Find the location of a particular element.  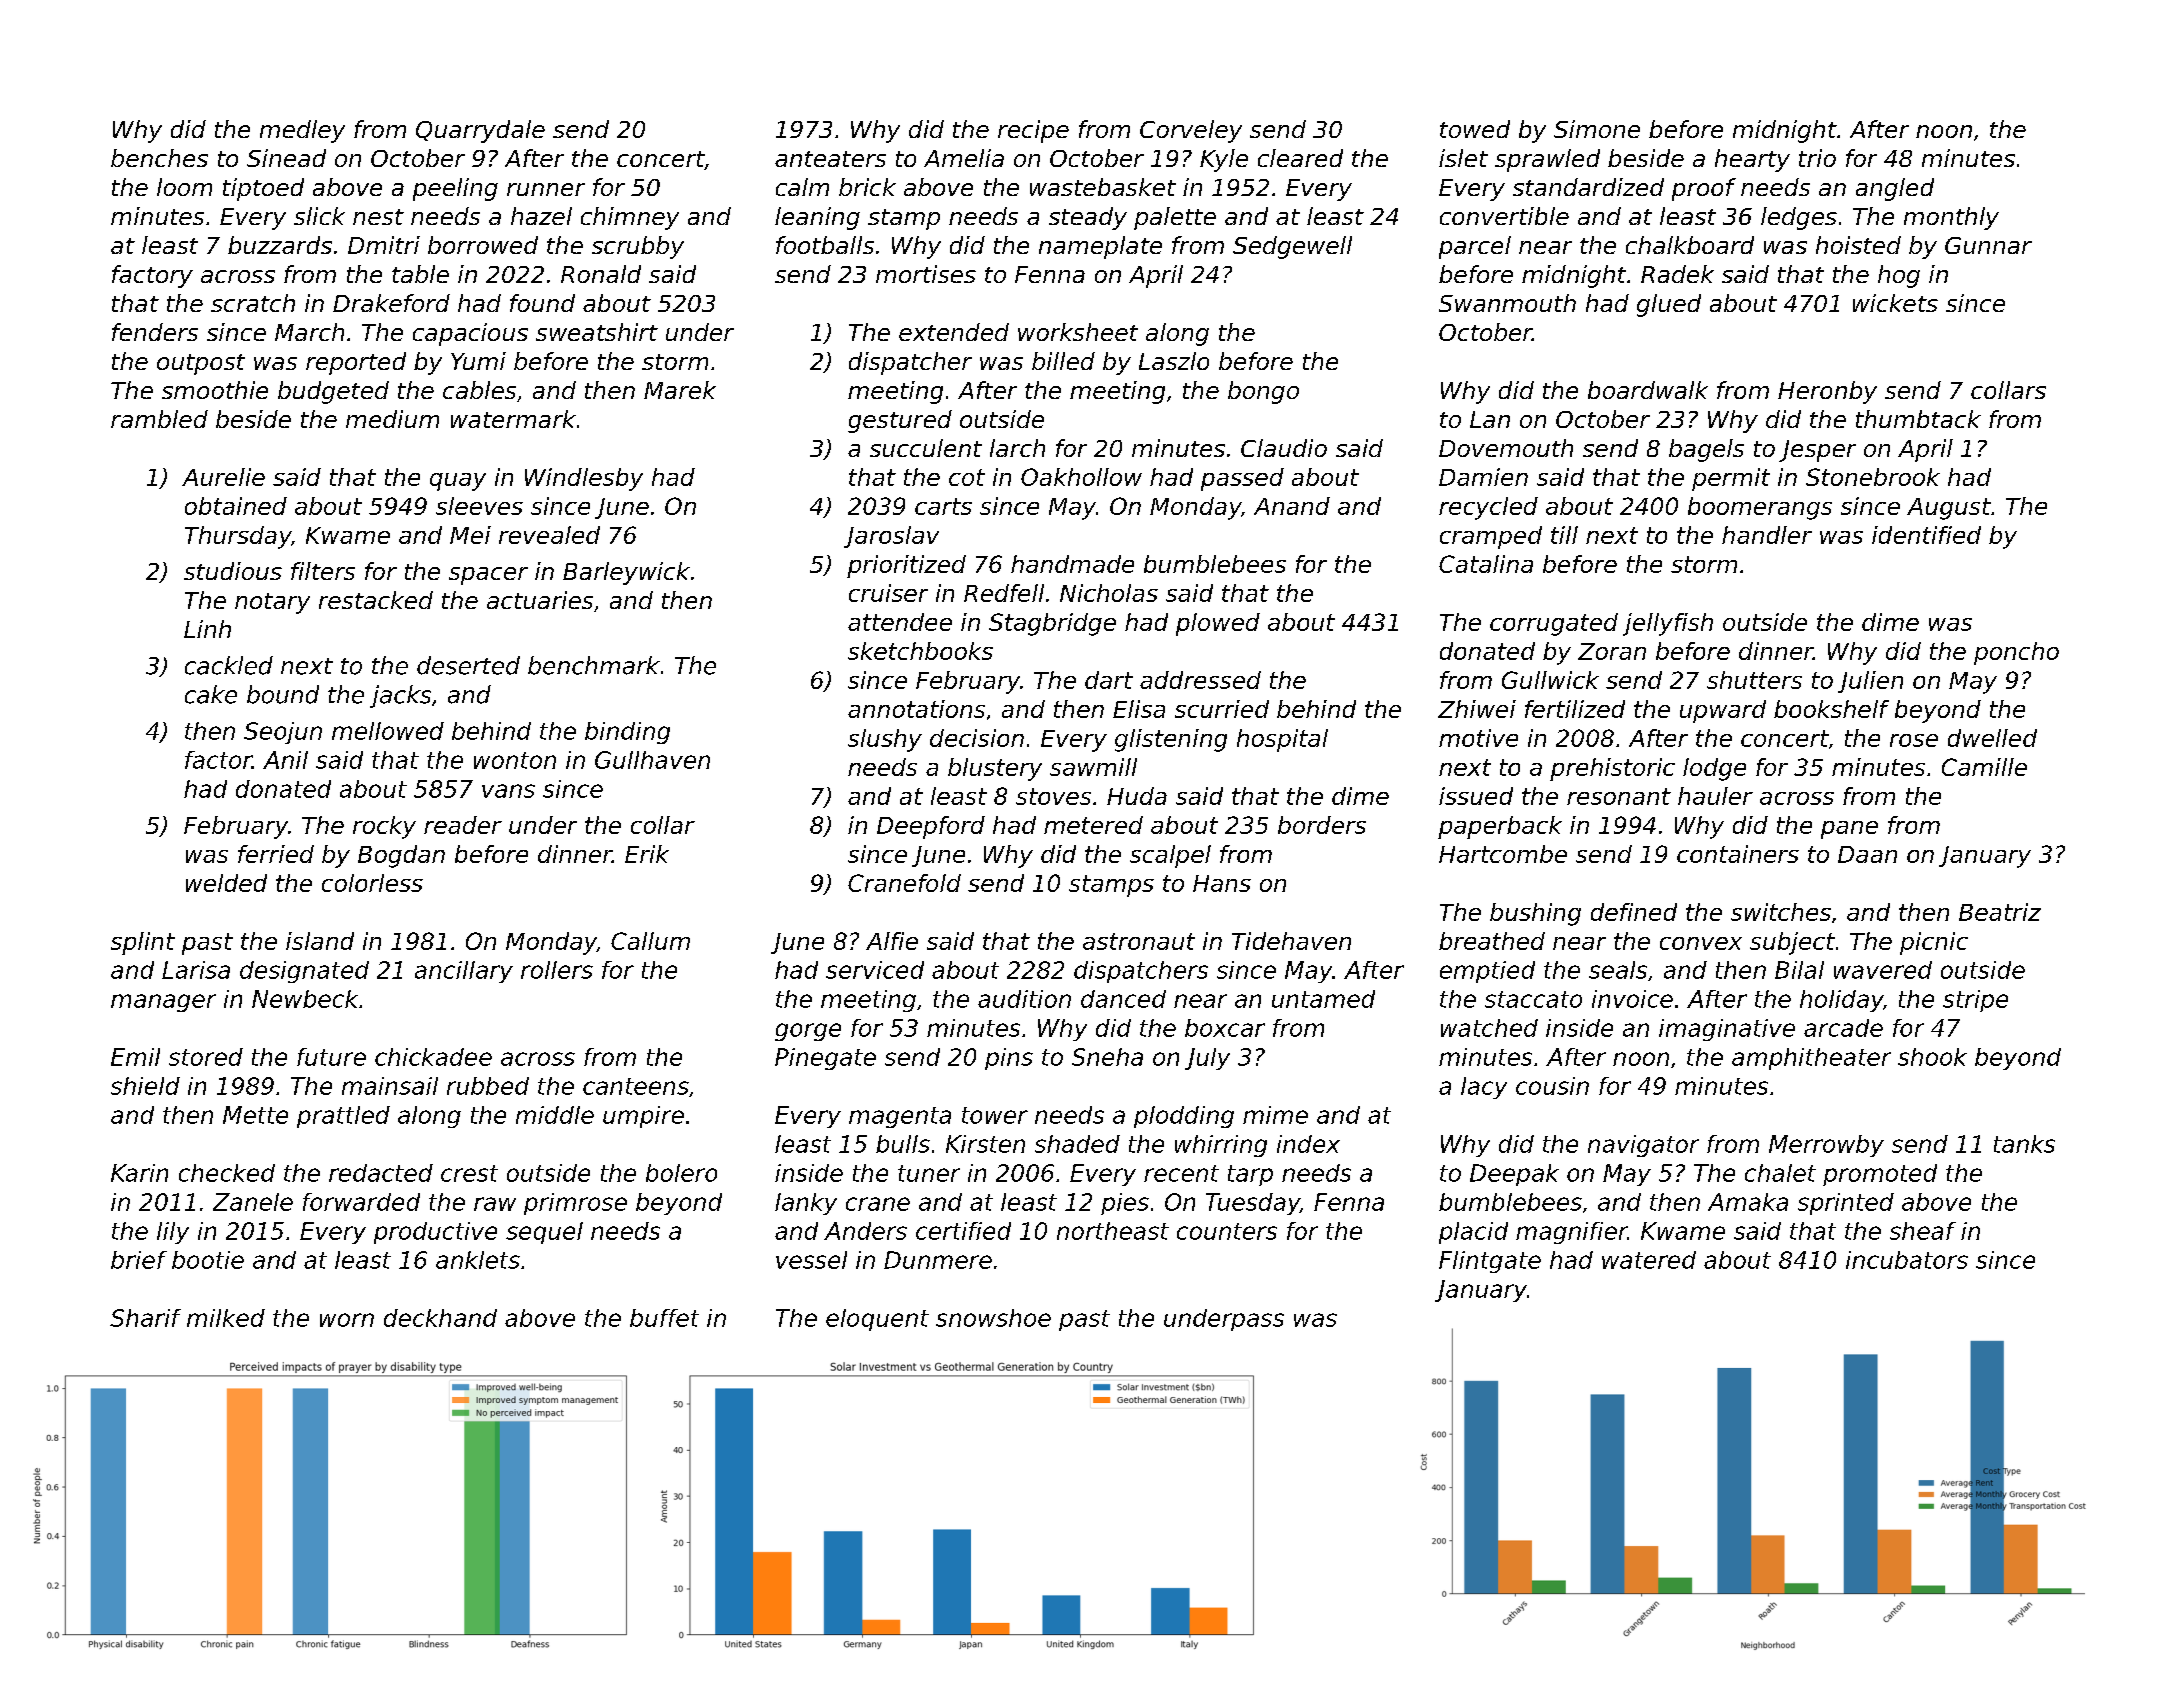

identified is located at coordinates (1926, 535).
